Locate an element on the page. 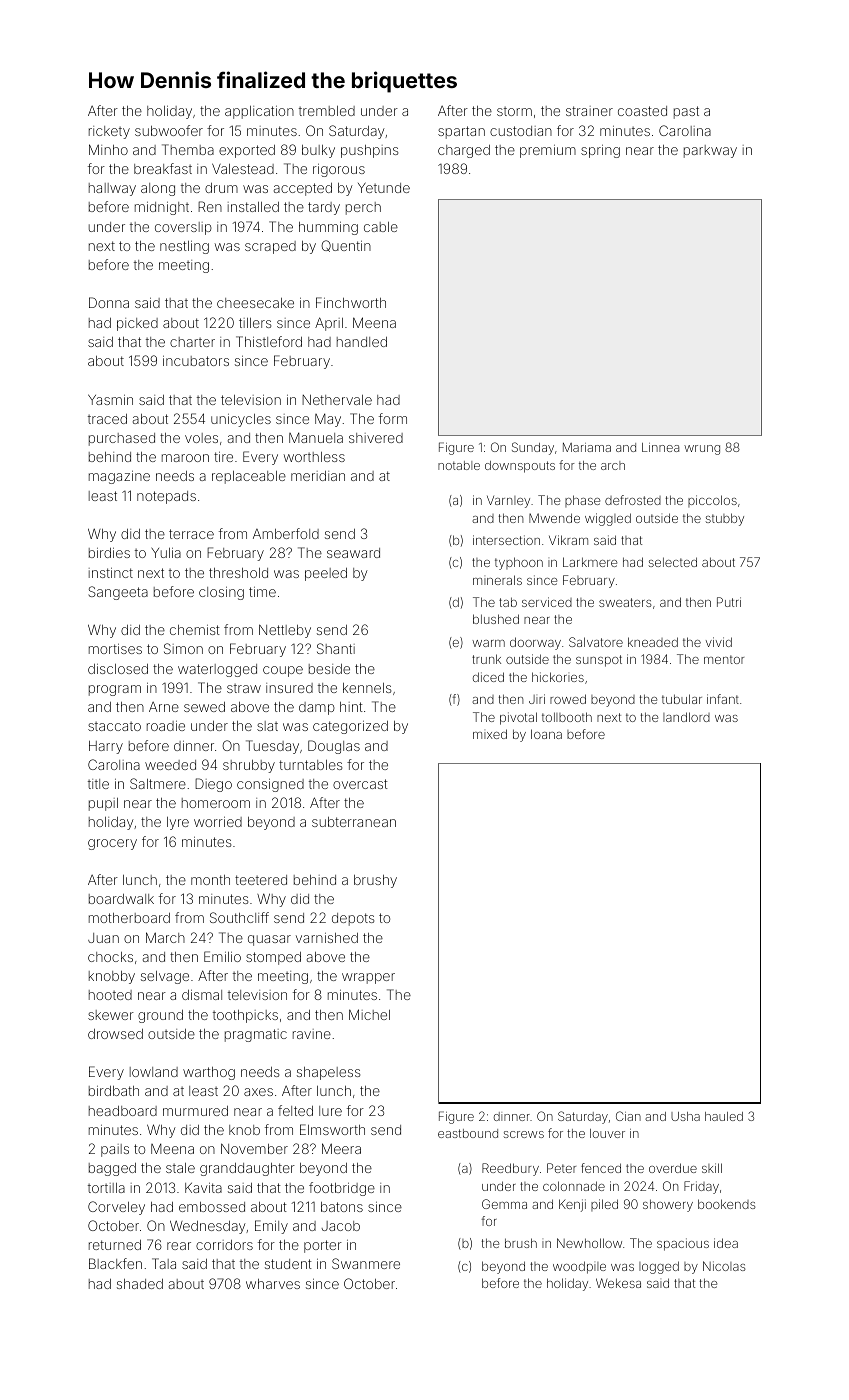 Image resolution: width=849 pixels, height=1400 pixels. landlord is located at coordinates (686, 717).
